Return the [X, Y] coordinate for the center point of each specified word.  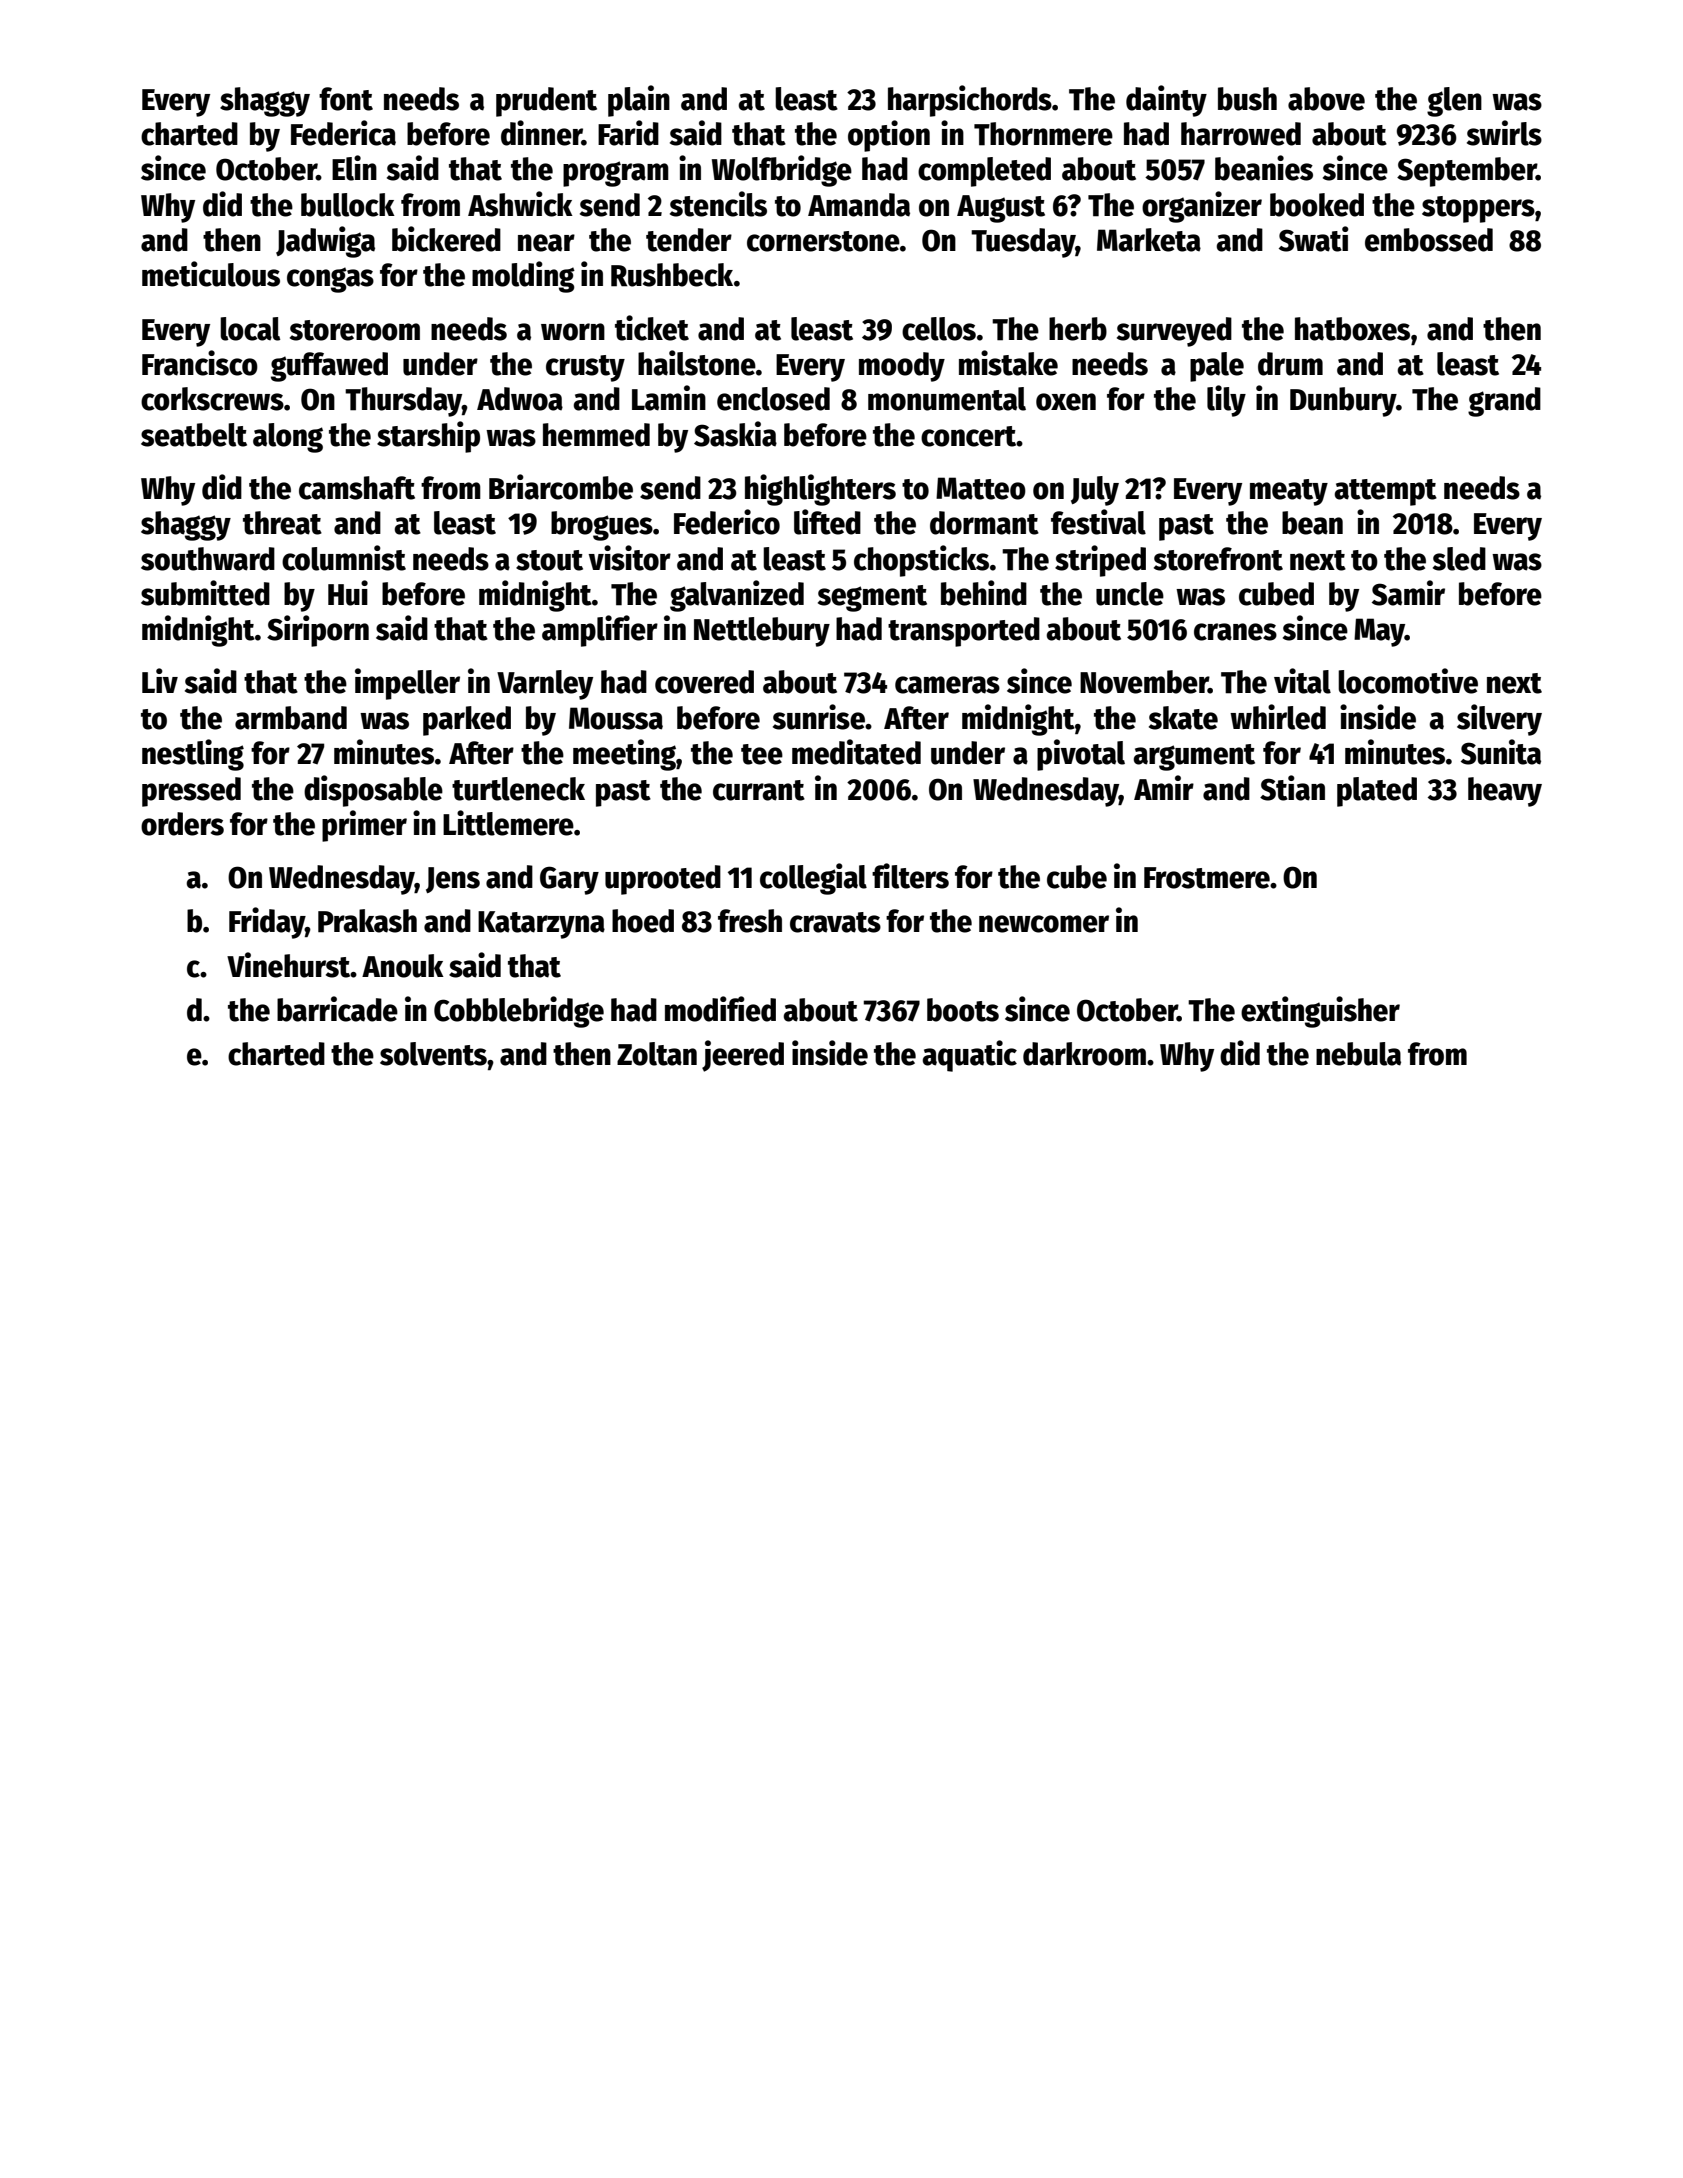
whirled [1278, 717]
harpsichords [970, 101]
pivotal [1081, 755]
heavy [1505, 792]
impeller [407, 684]
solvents [433, 1054]
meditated [856, 752]
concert [969, 436]
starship [428, 437]
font [346, 99]
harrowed [1241, 134]
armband [291, 718]
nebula [1358, 1054]
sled [1459, 559]
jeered [743, 1056]
